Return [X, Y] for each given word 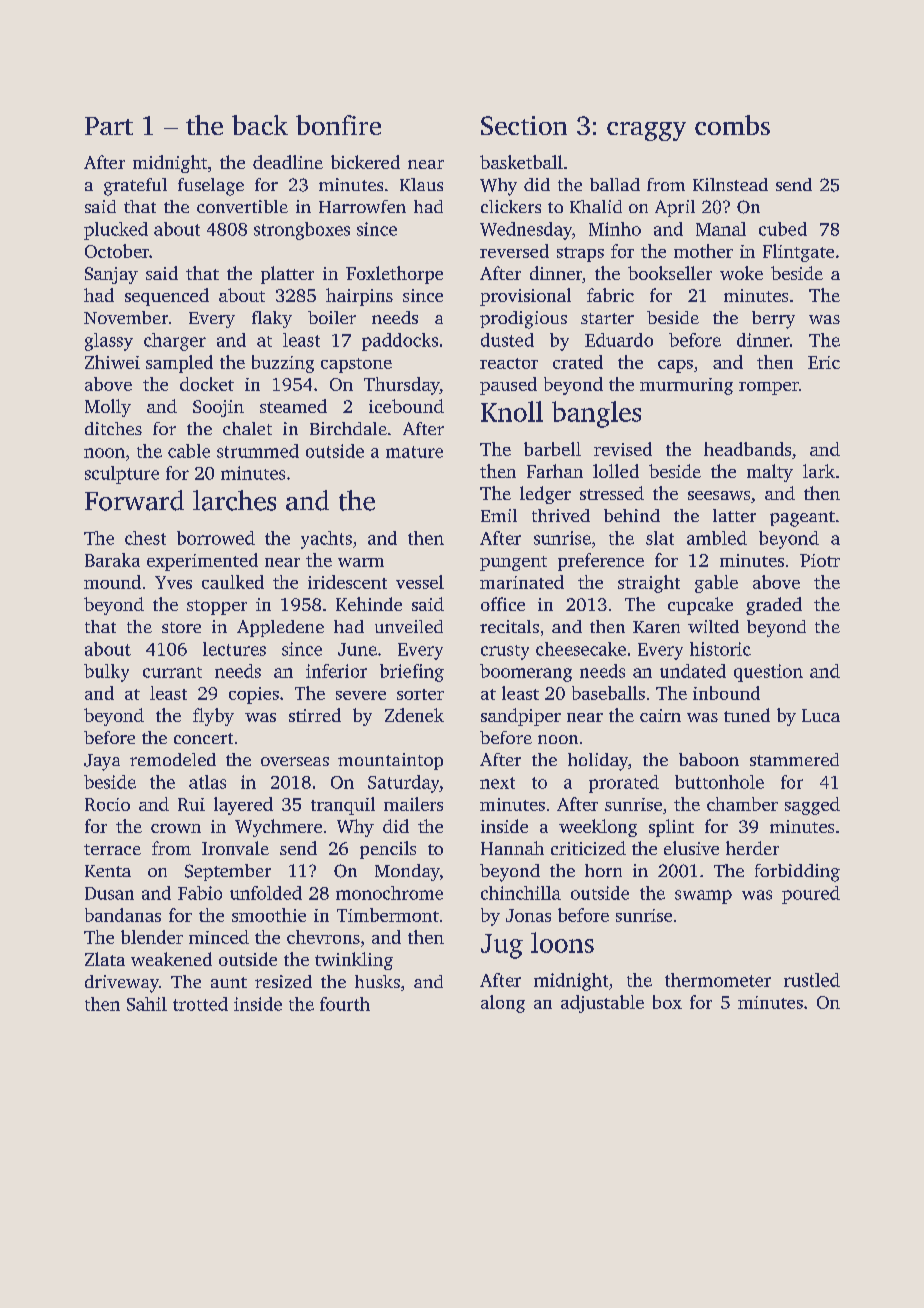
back [260, 125]
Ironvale [235, 848]
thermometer [718, 980]
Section [524, 125]
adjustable [602, 1004]
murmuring [686, 386]
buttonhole [719, 782]
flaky [272, 319]
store [181, 627]
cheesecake [581, 649]
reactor [509, 363]
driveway [122, 984]
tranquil [343, 806]
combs [732, 125]
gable [716, 584]
